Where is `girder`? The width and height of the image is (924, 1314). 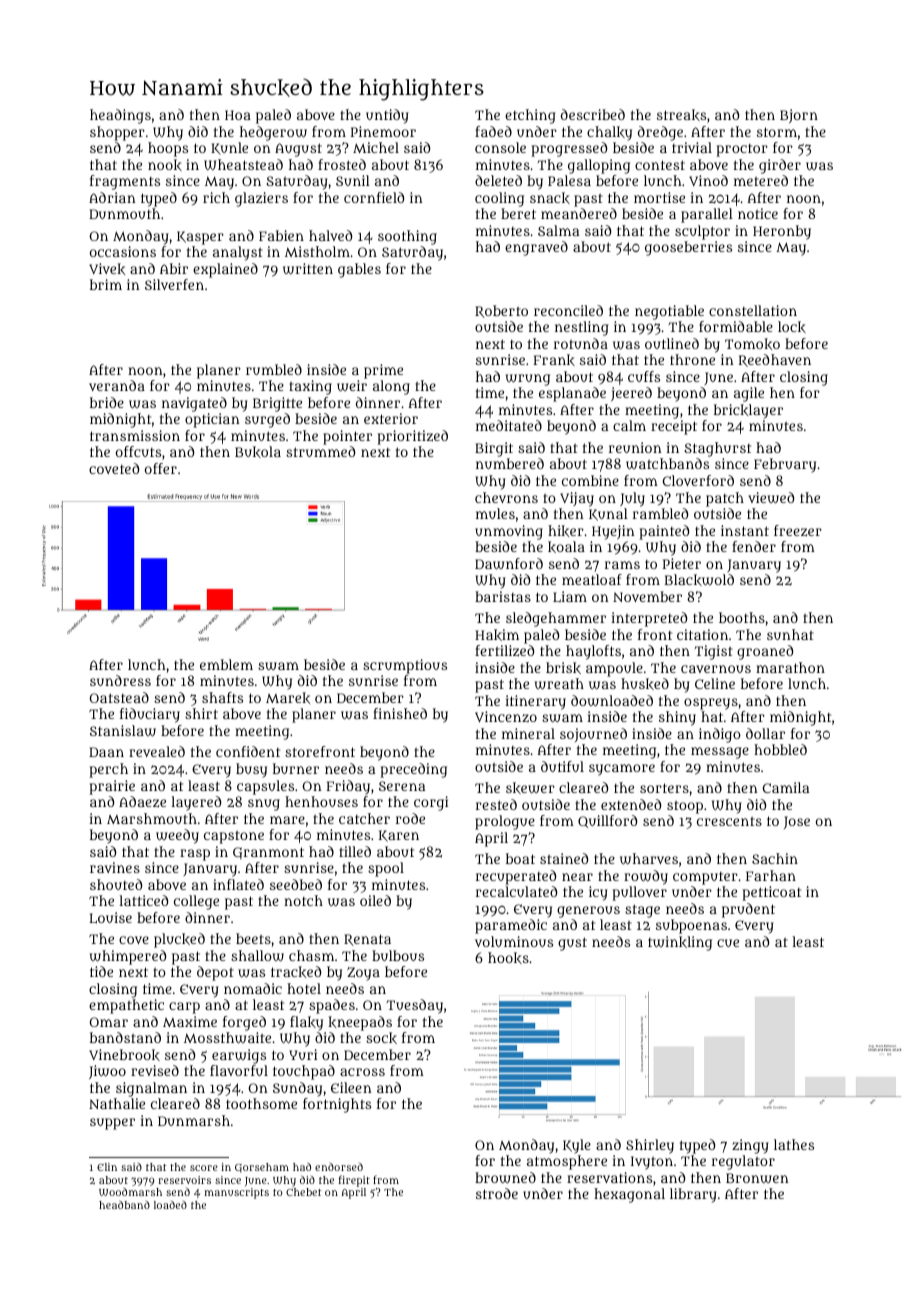 girder is located at coordinates (780, 166).
